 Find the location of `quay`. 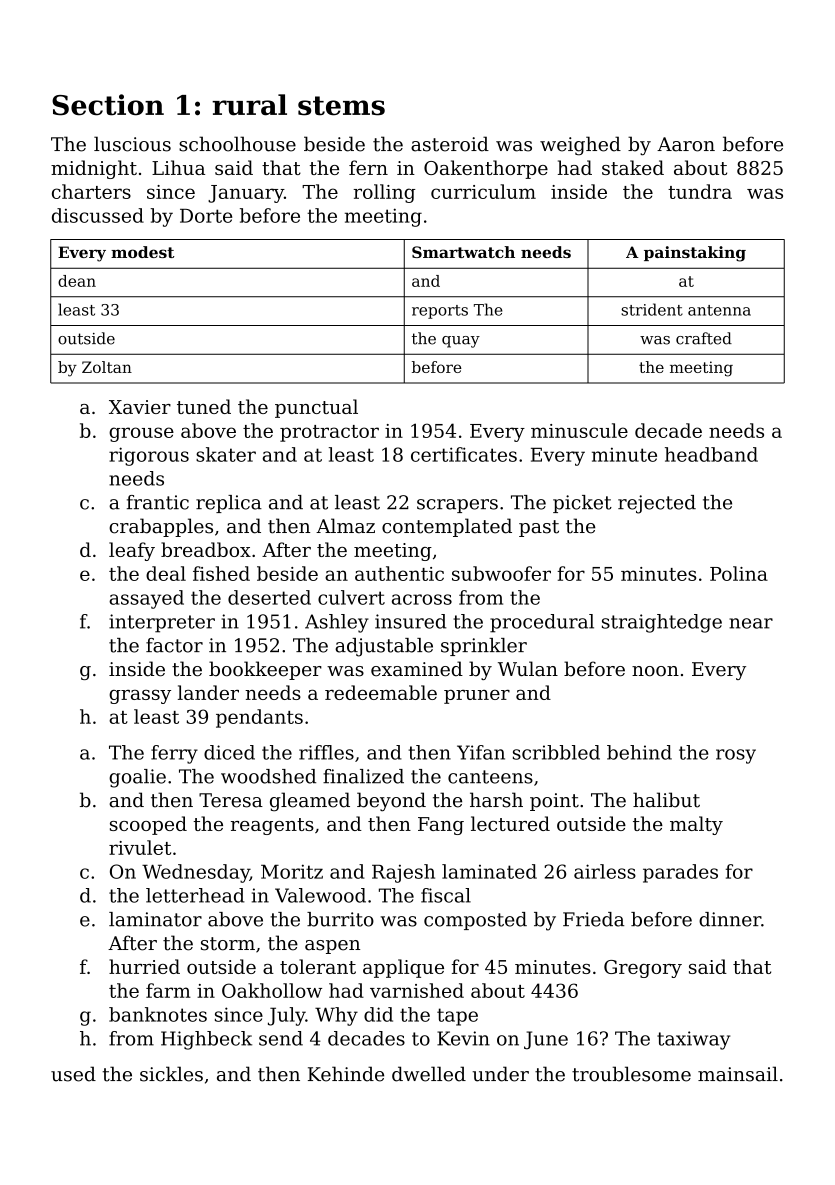

quay is located at coordinates (461, 342).
